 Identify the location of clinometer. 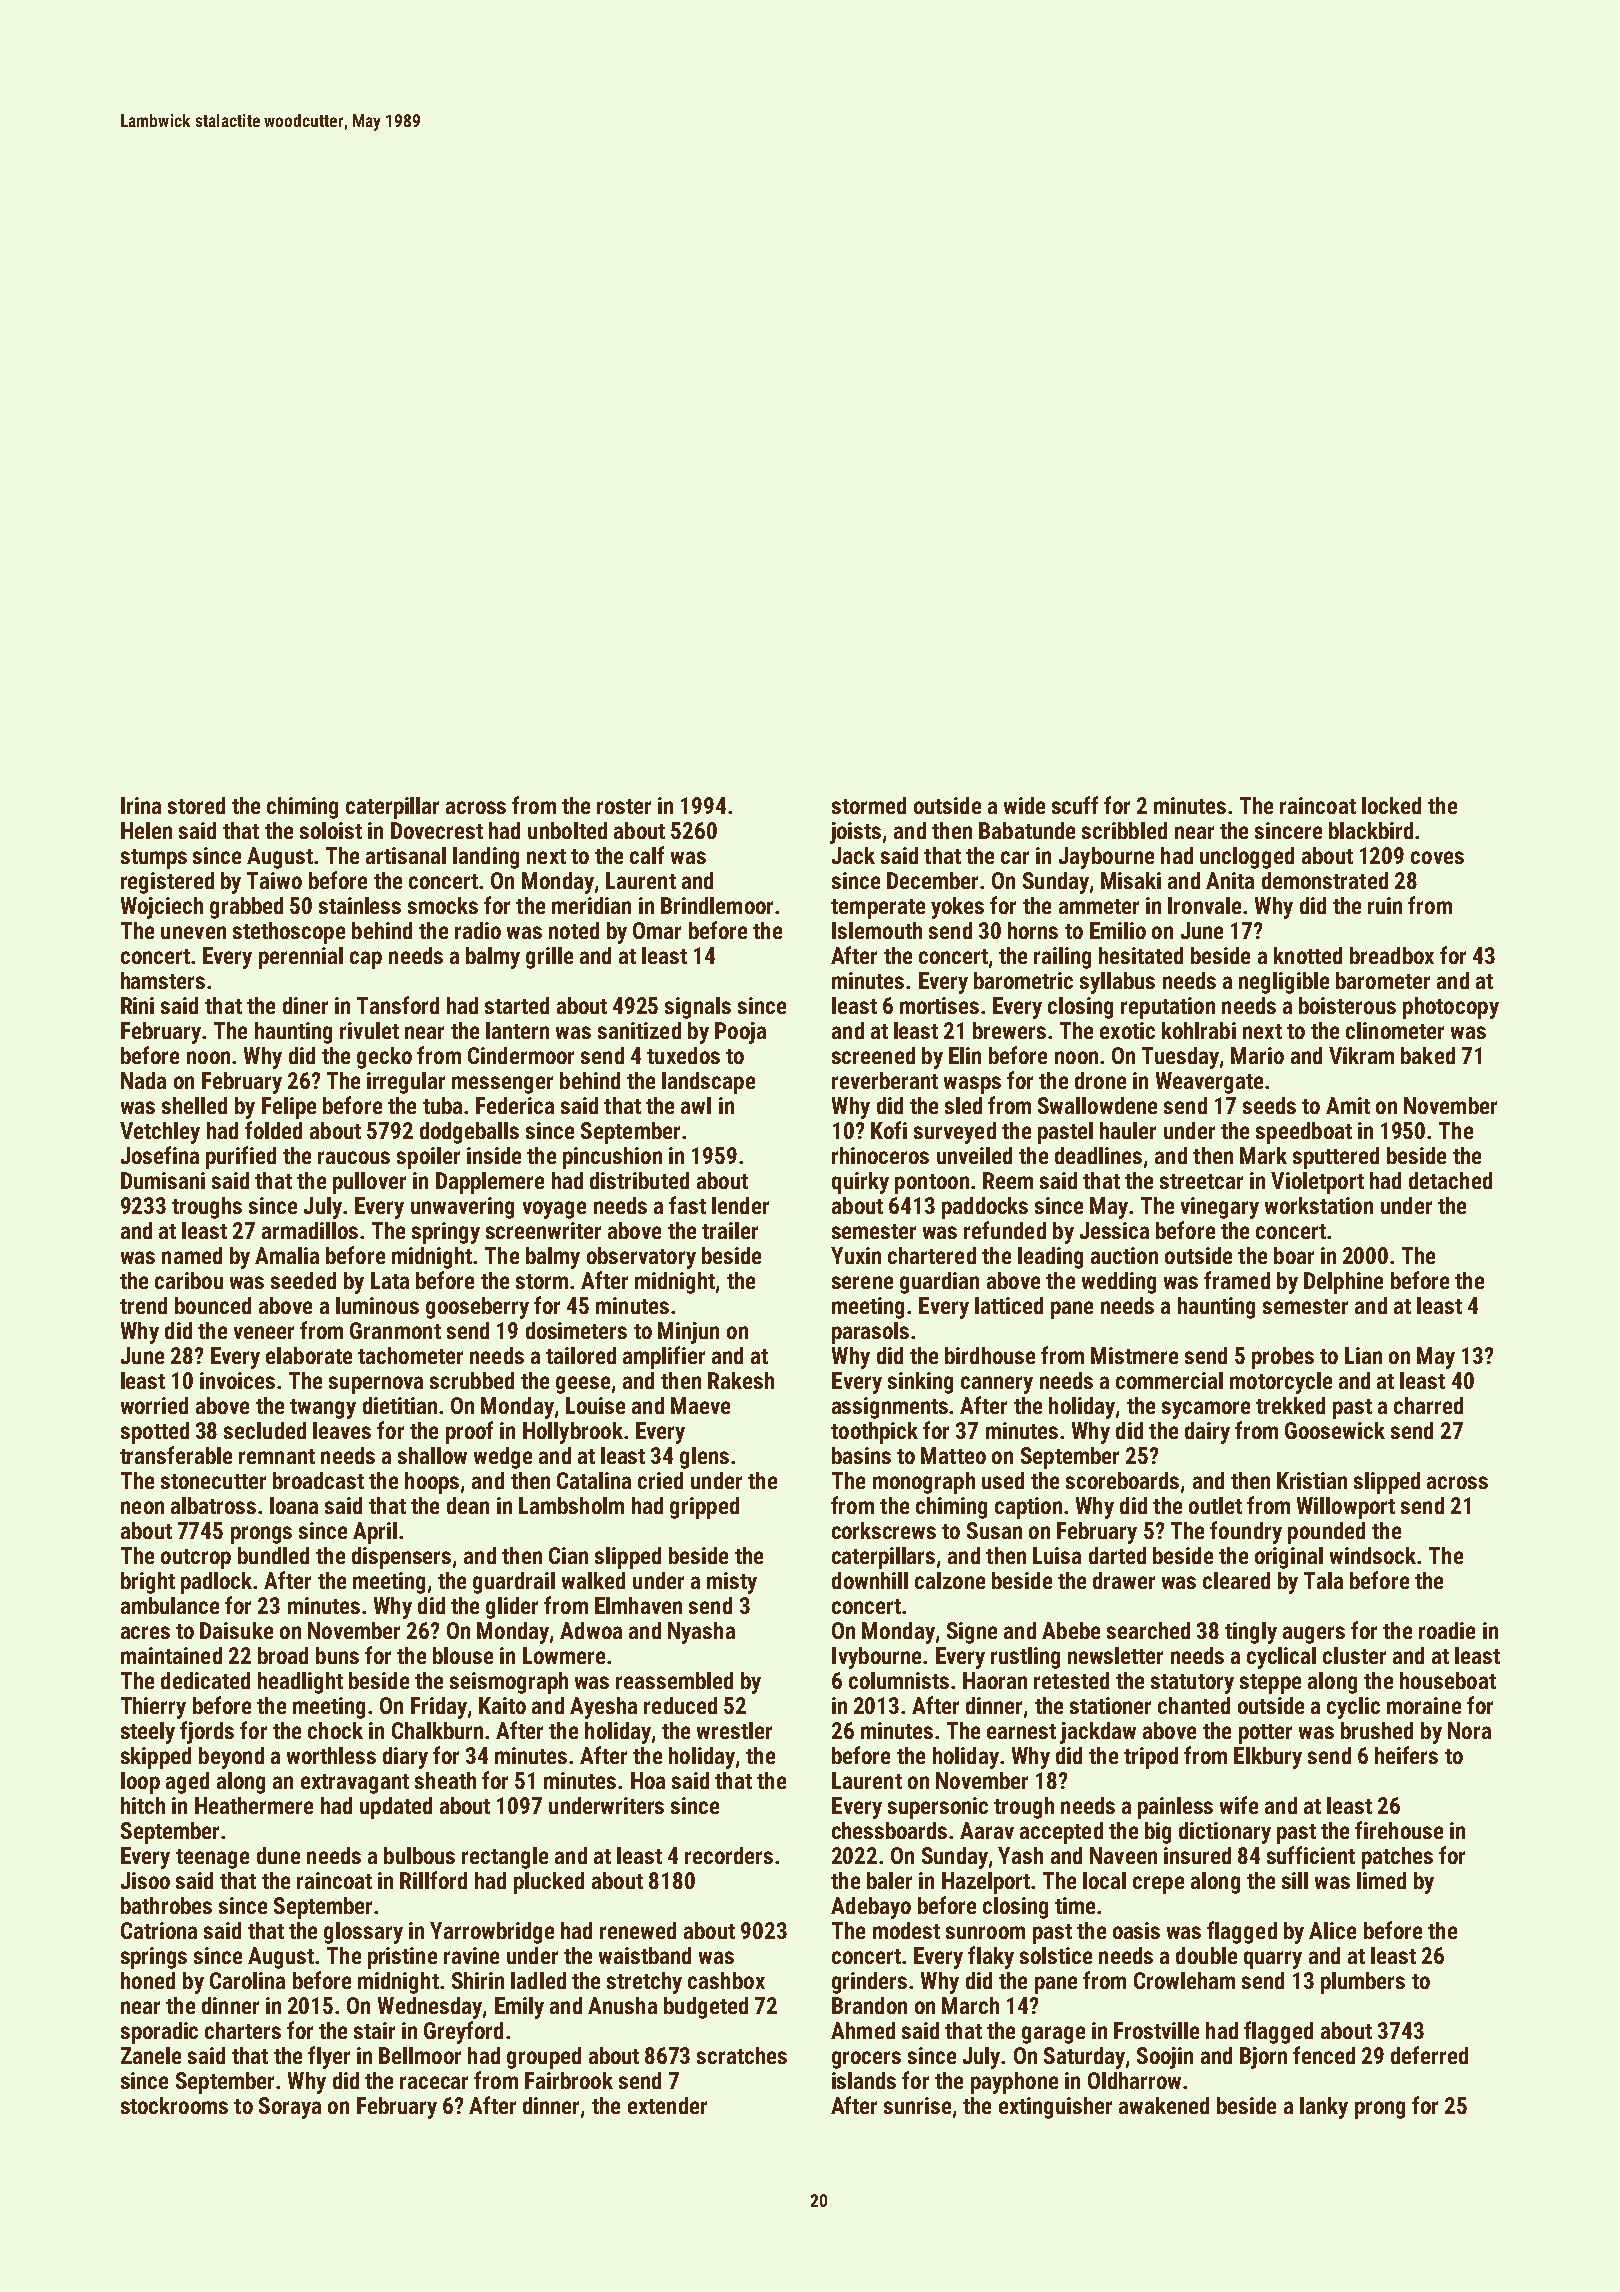
(1395, 1030).
